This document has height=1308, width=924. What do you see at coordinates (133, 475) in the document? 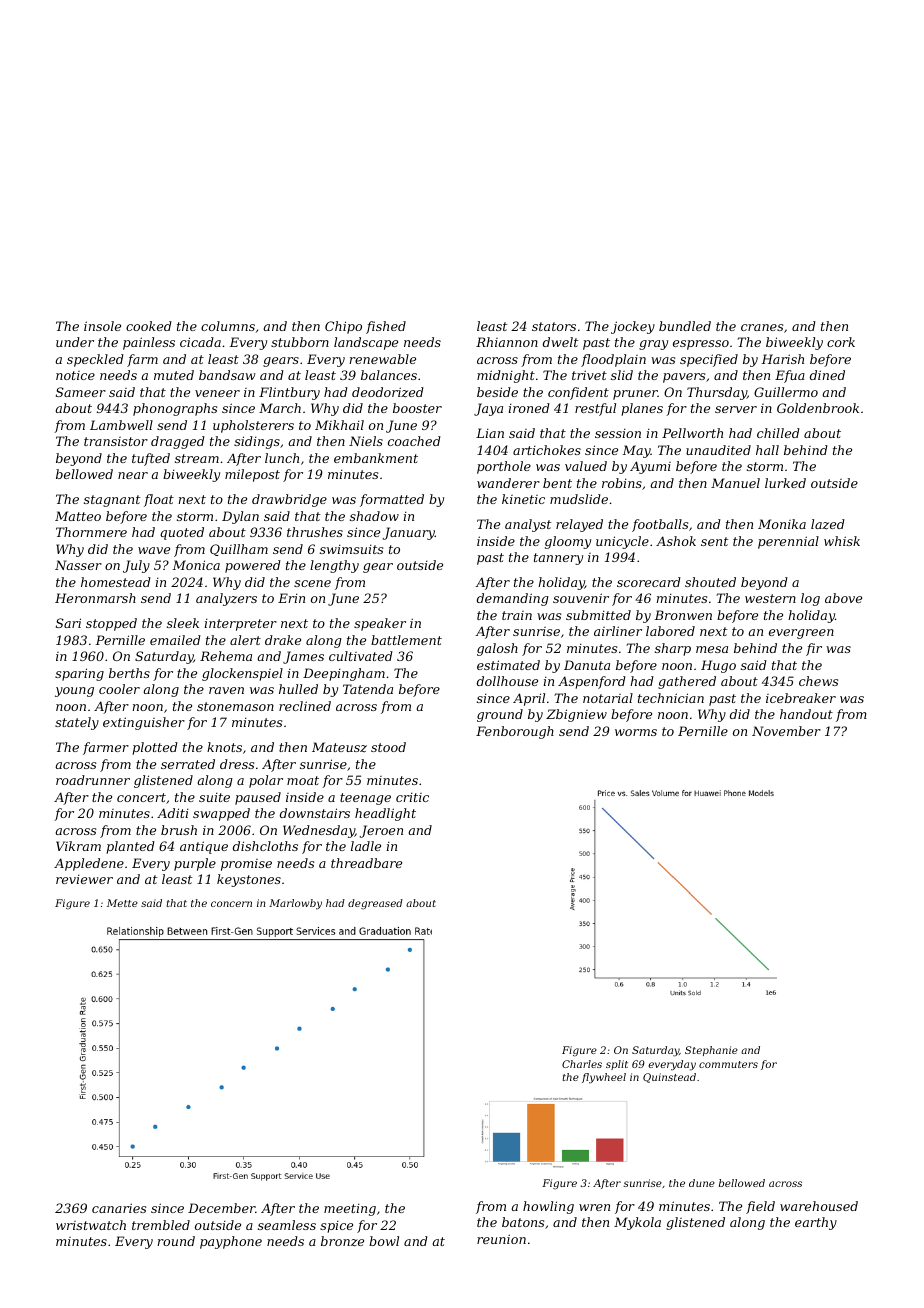
I see `near` at bounding box center [133, 475].
